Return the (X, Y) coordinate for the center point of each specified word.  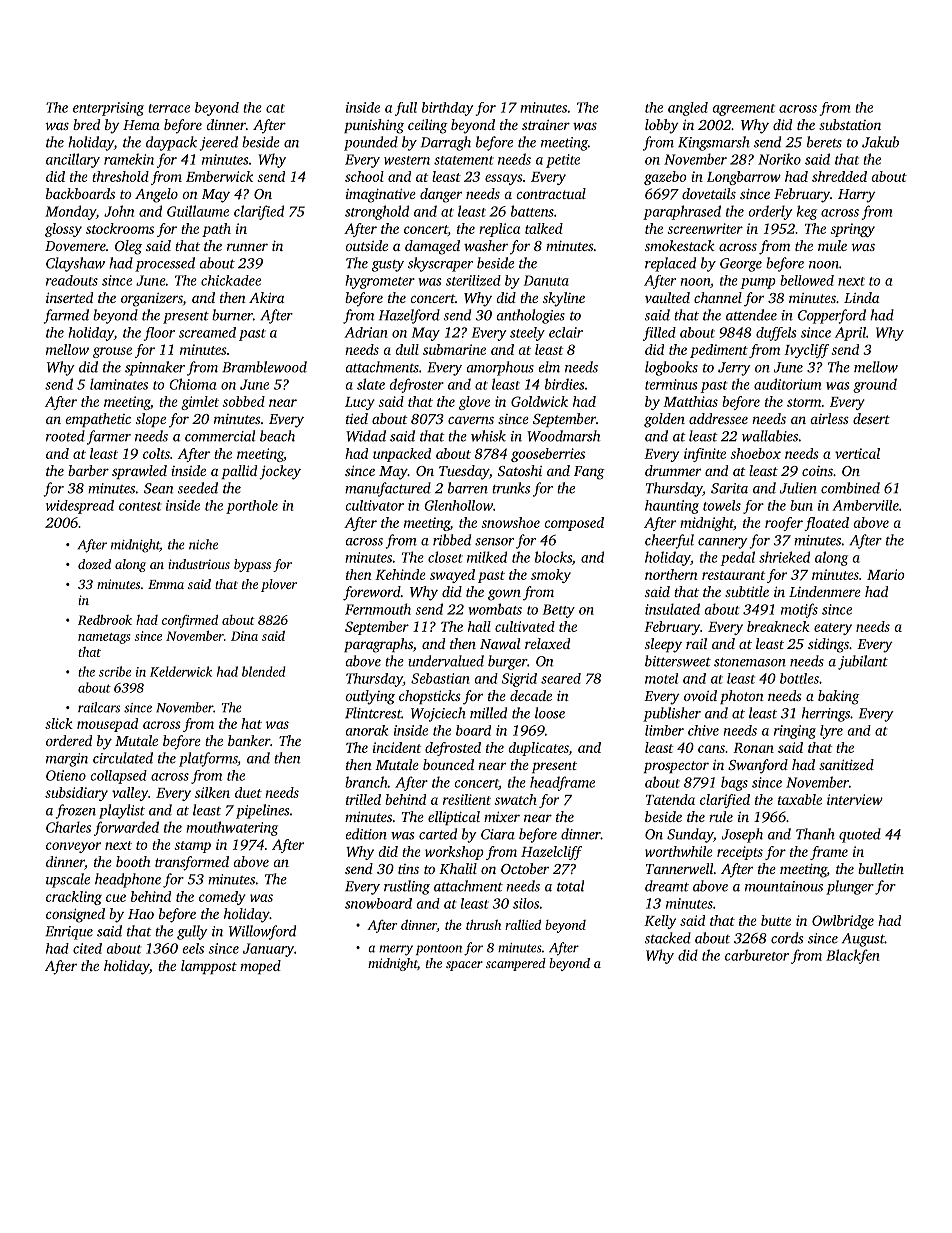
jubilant (863, 662)
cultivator (375, 505)
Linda (861, 297)
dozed (94, 564)
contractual (551, 193)
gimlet (200, 403)
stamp (192, 847)
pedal (738, 558)
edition (366, 834)
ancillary (73, 160)
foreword (372, 593)
